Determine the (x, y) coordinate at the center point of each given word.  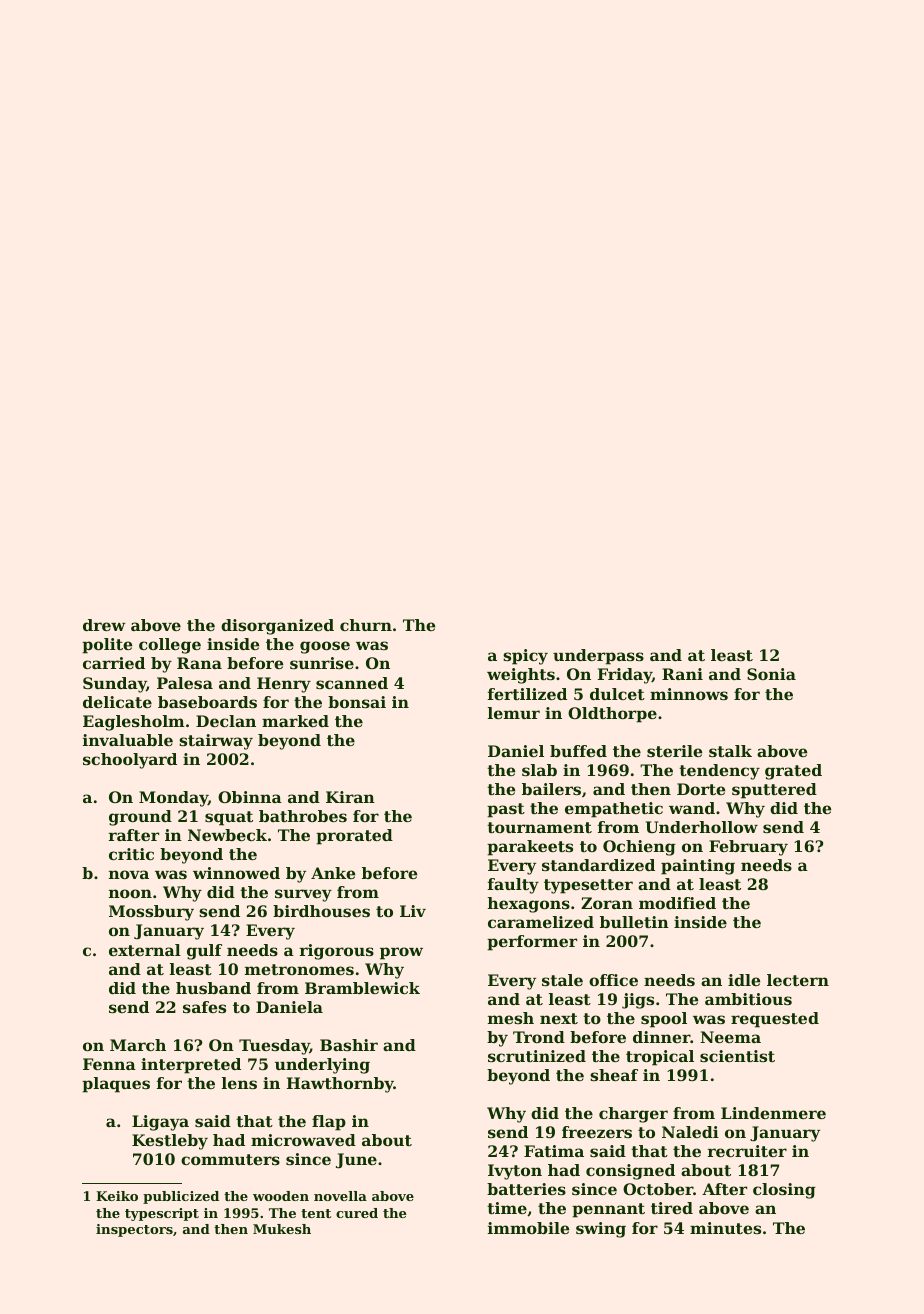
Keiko (117, 1196)
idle (744, 980)
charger (633, 1115)
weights (521, 676)
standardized (598, 865)
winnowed (236, 873)
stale (562, 980)
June (356, 1161)
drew (104, 625)
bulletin (634, 922)
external (145, 950)
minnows (689, 694)
